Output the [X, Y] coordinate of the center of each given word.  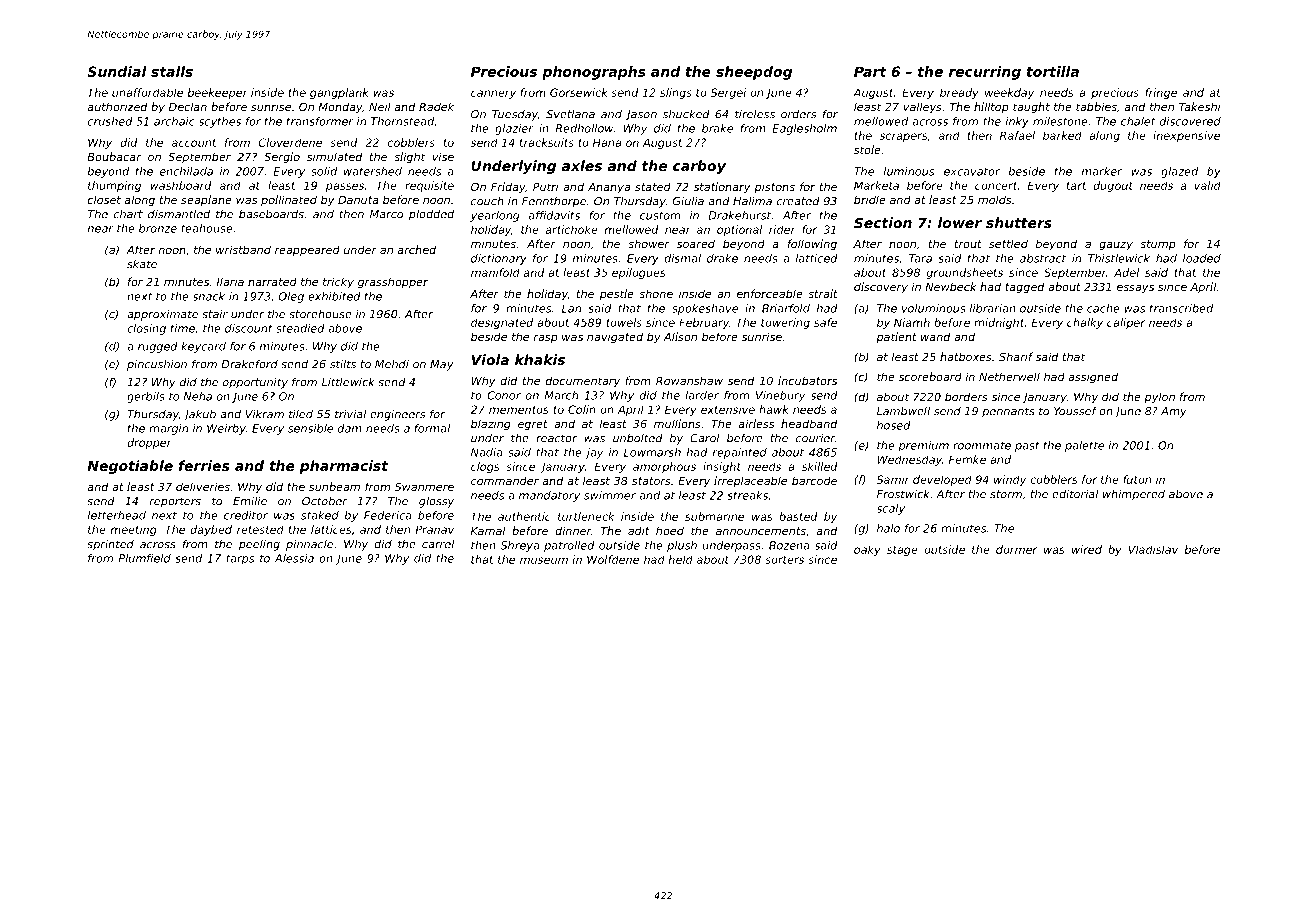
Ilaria [230, 281]
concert [996, 186]
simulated [334, 156]
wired [1087, 549]
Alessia [294, 558]
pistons [774, 187]
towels [624, 322]
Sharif [1016, 356]
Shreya [519, 546]
